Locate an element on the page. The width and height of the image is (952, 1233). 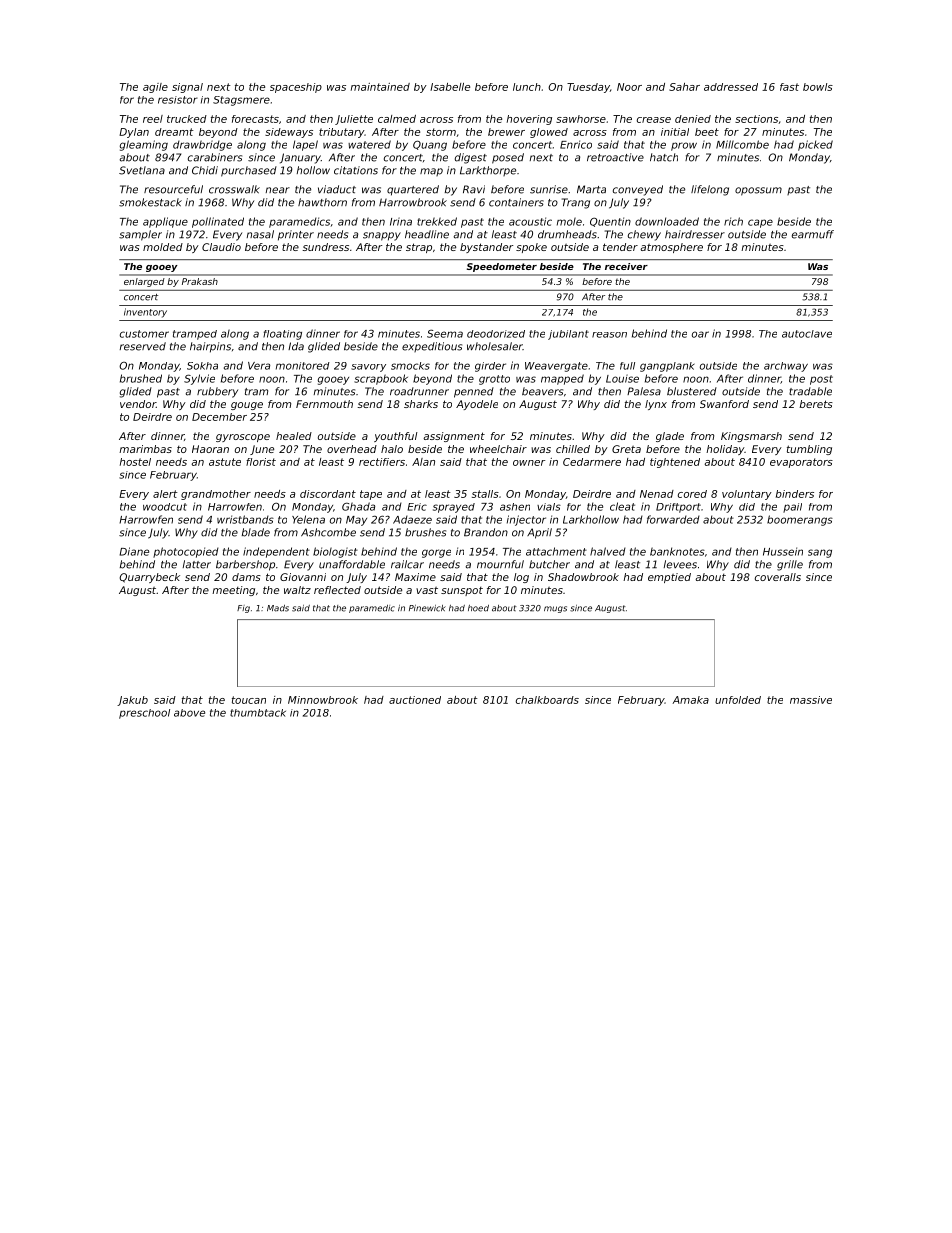
hairdresser is located at coordinates (695, 234).
